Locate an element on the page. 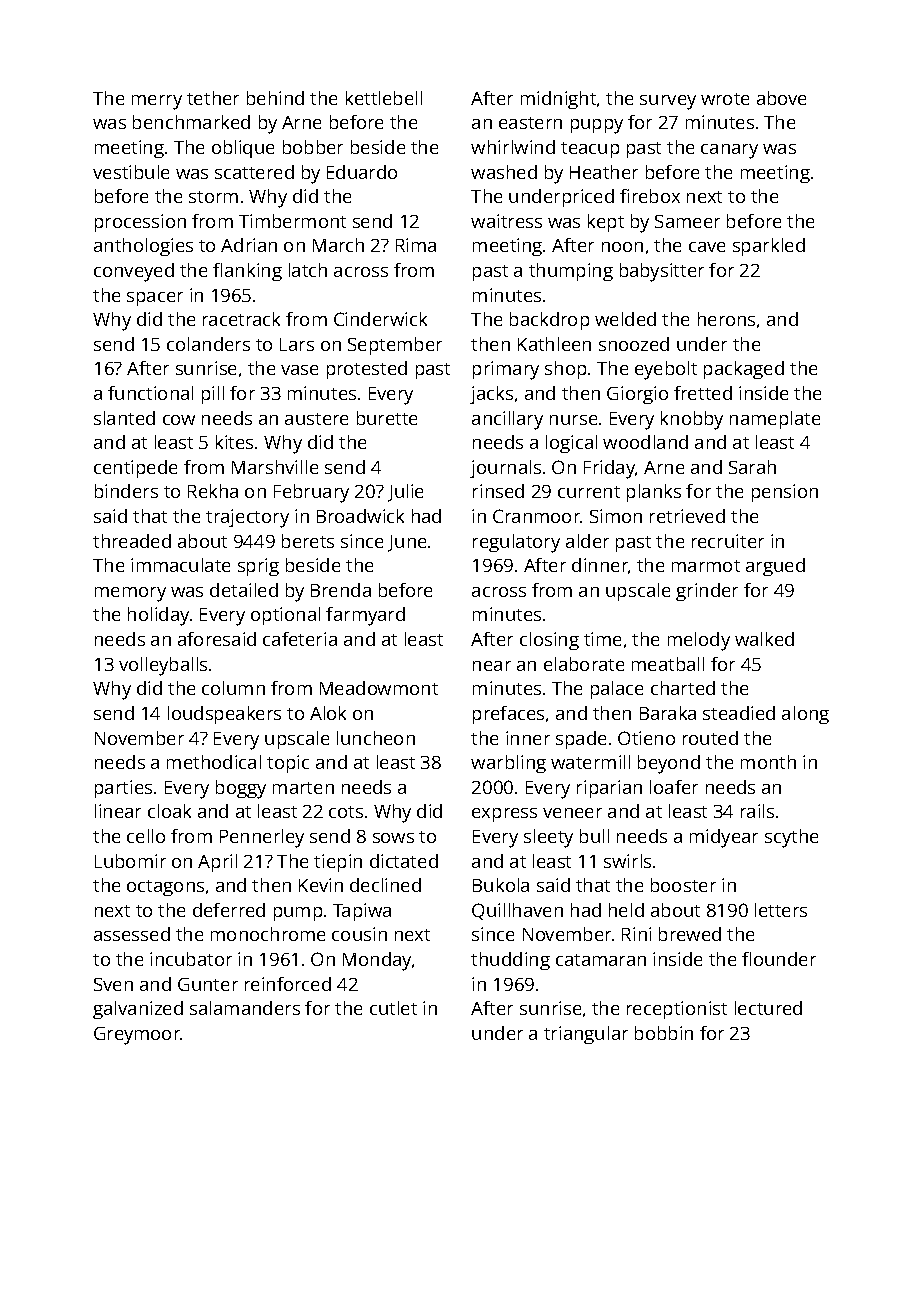  octagons is located at coordinates (165, 888).
